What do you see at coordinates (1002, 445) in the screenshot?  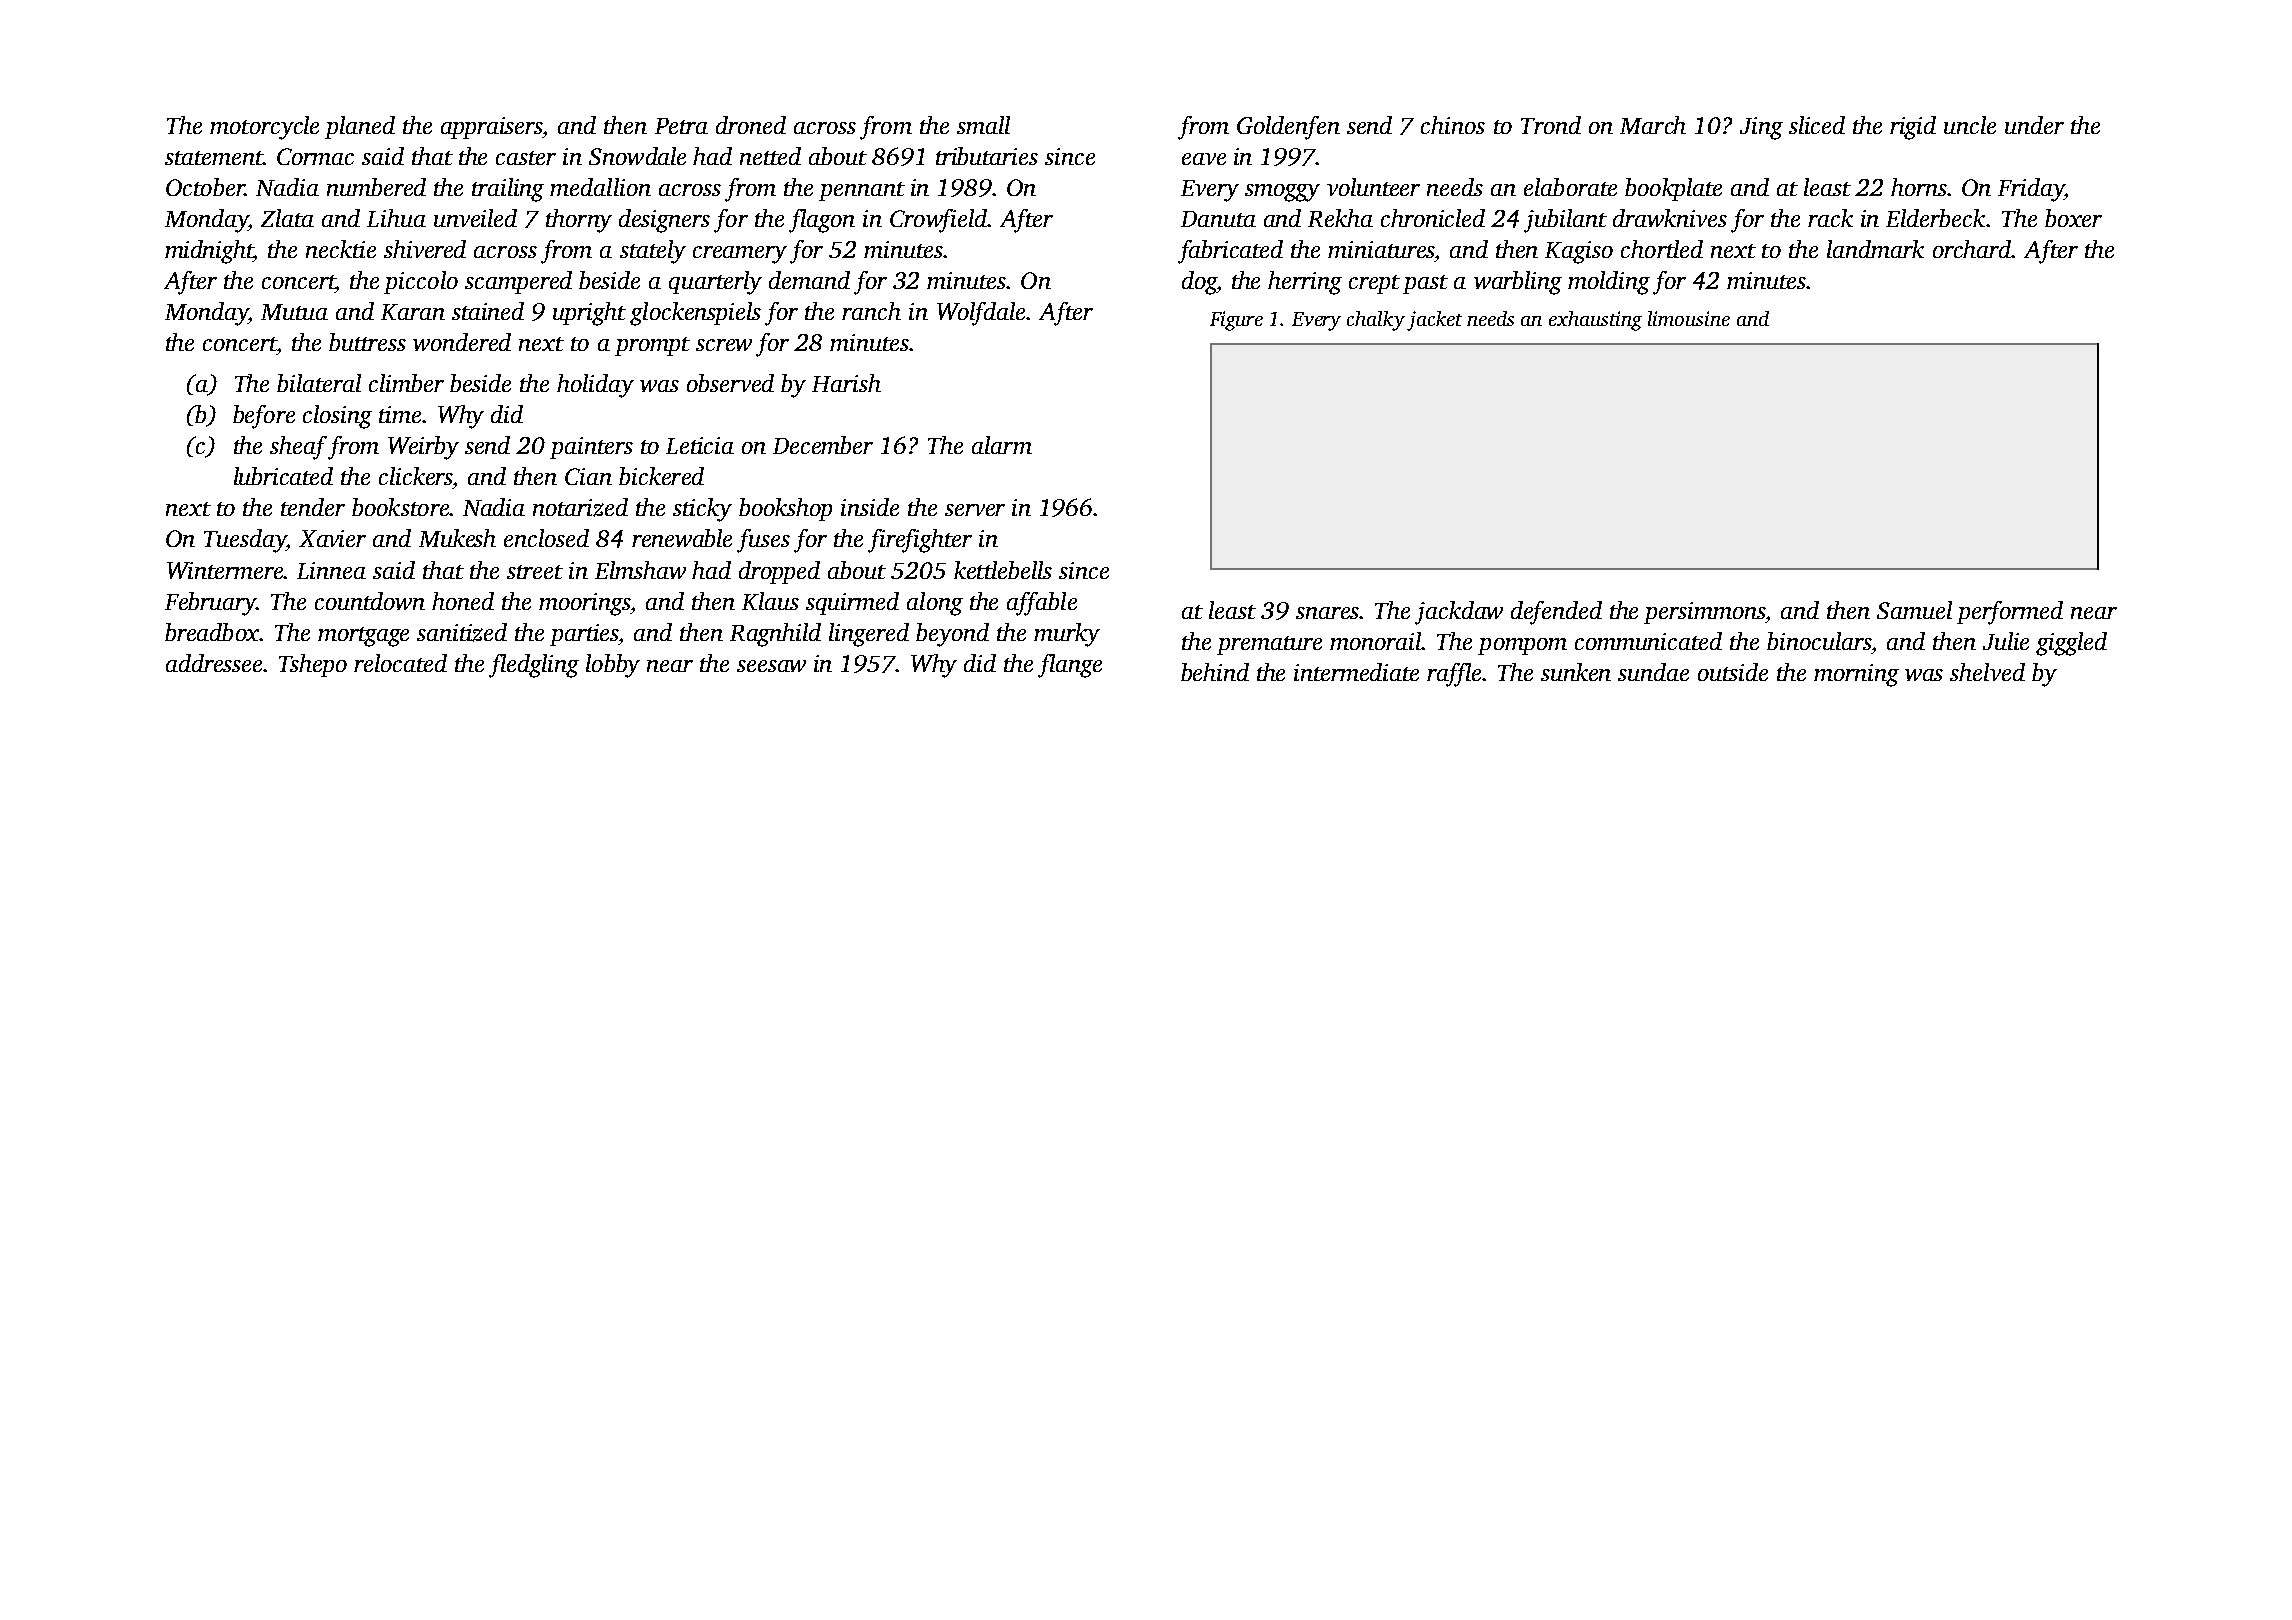 I see `alarm` at bounding box center [1002, 445].
